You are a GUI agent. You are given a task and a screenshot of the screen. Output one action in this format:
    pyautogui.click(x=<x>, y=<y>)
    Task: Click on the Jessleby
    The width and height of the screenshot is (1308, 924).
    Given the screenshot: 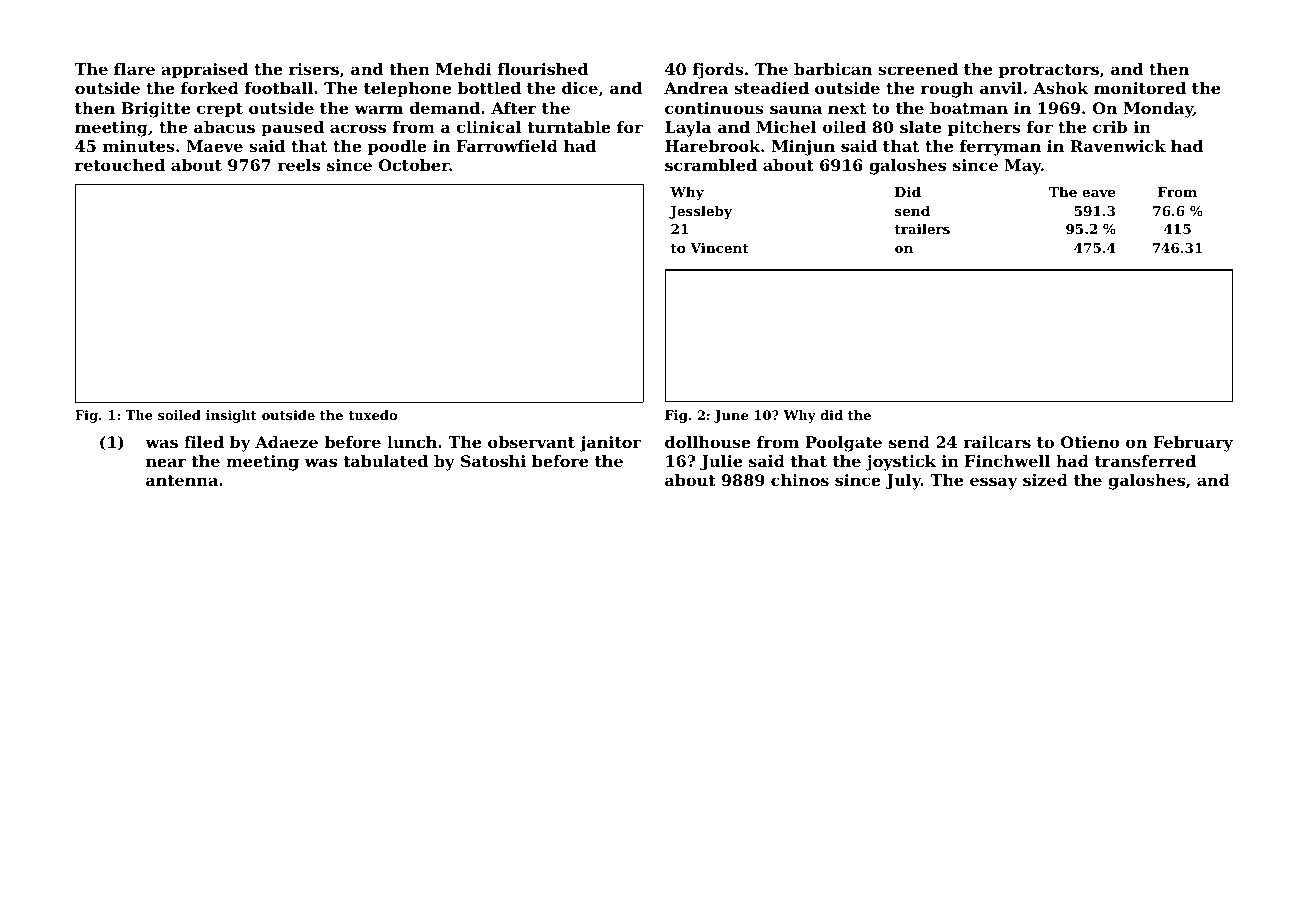 What is the action you would take?
    pyautogui.click(x=700, y=212)
